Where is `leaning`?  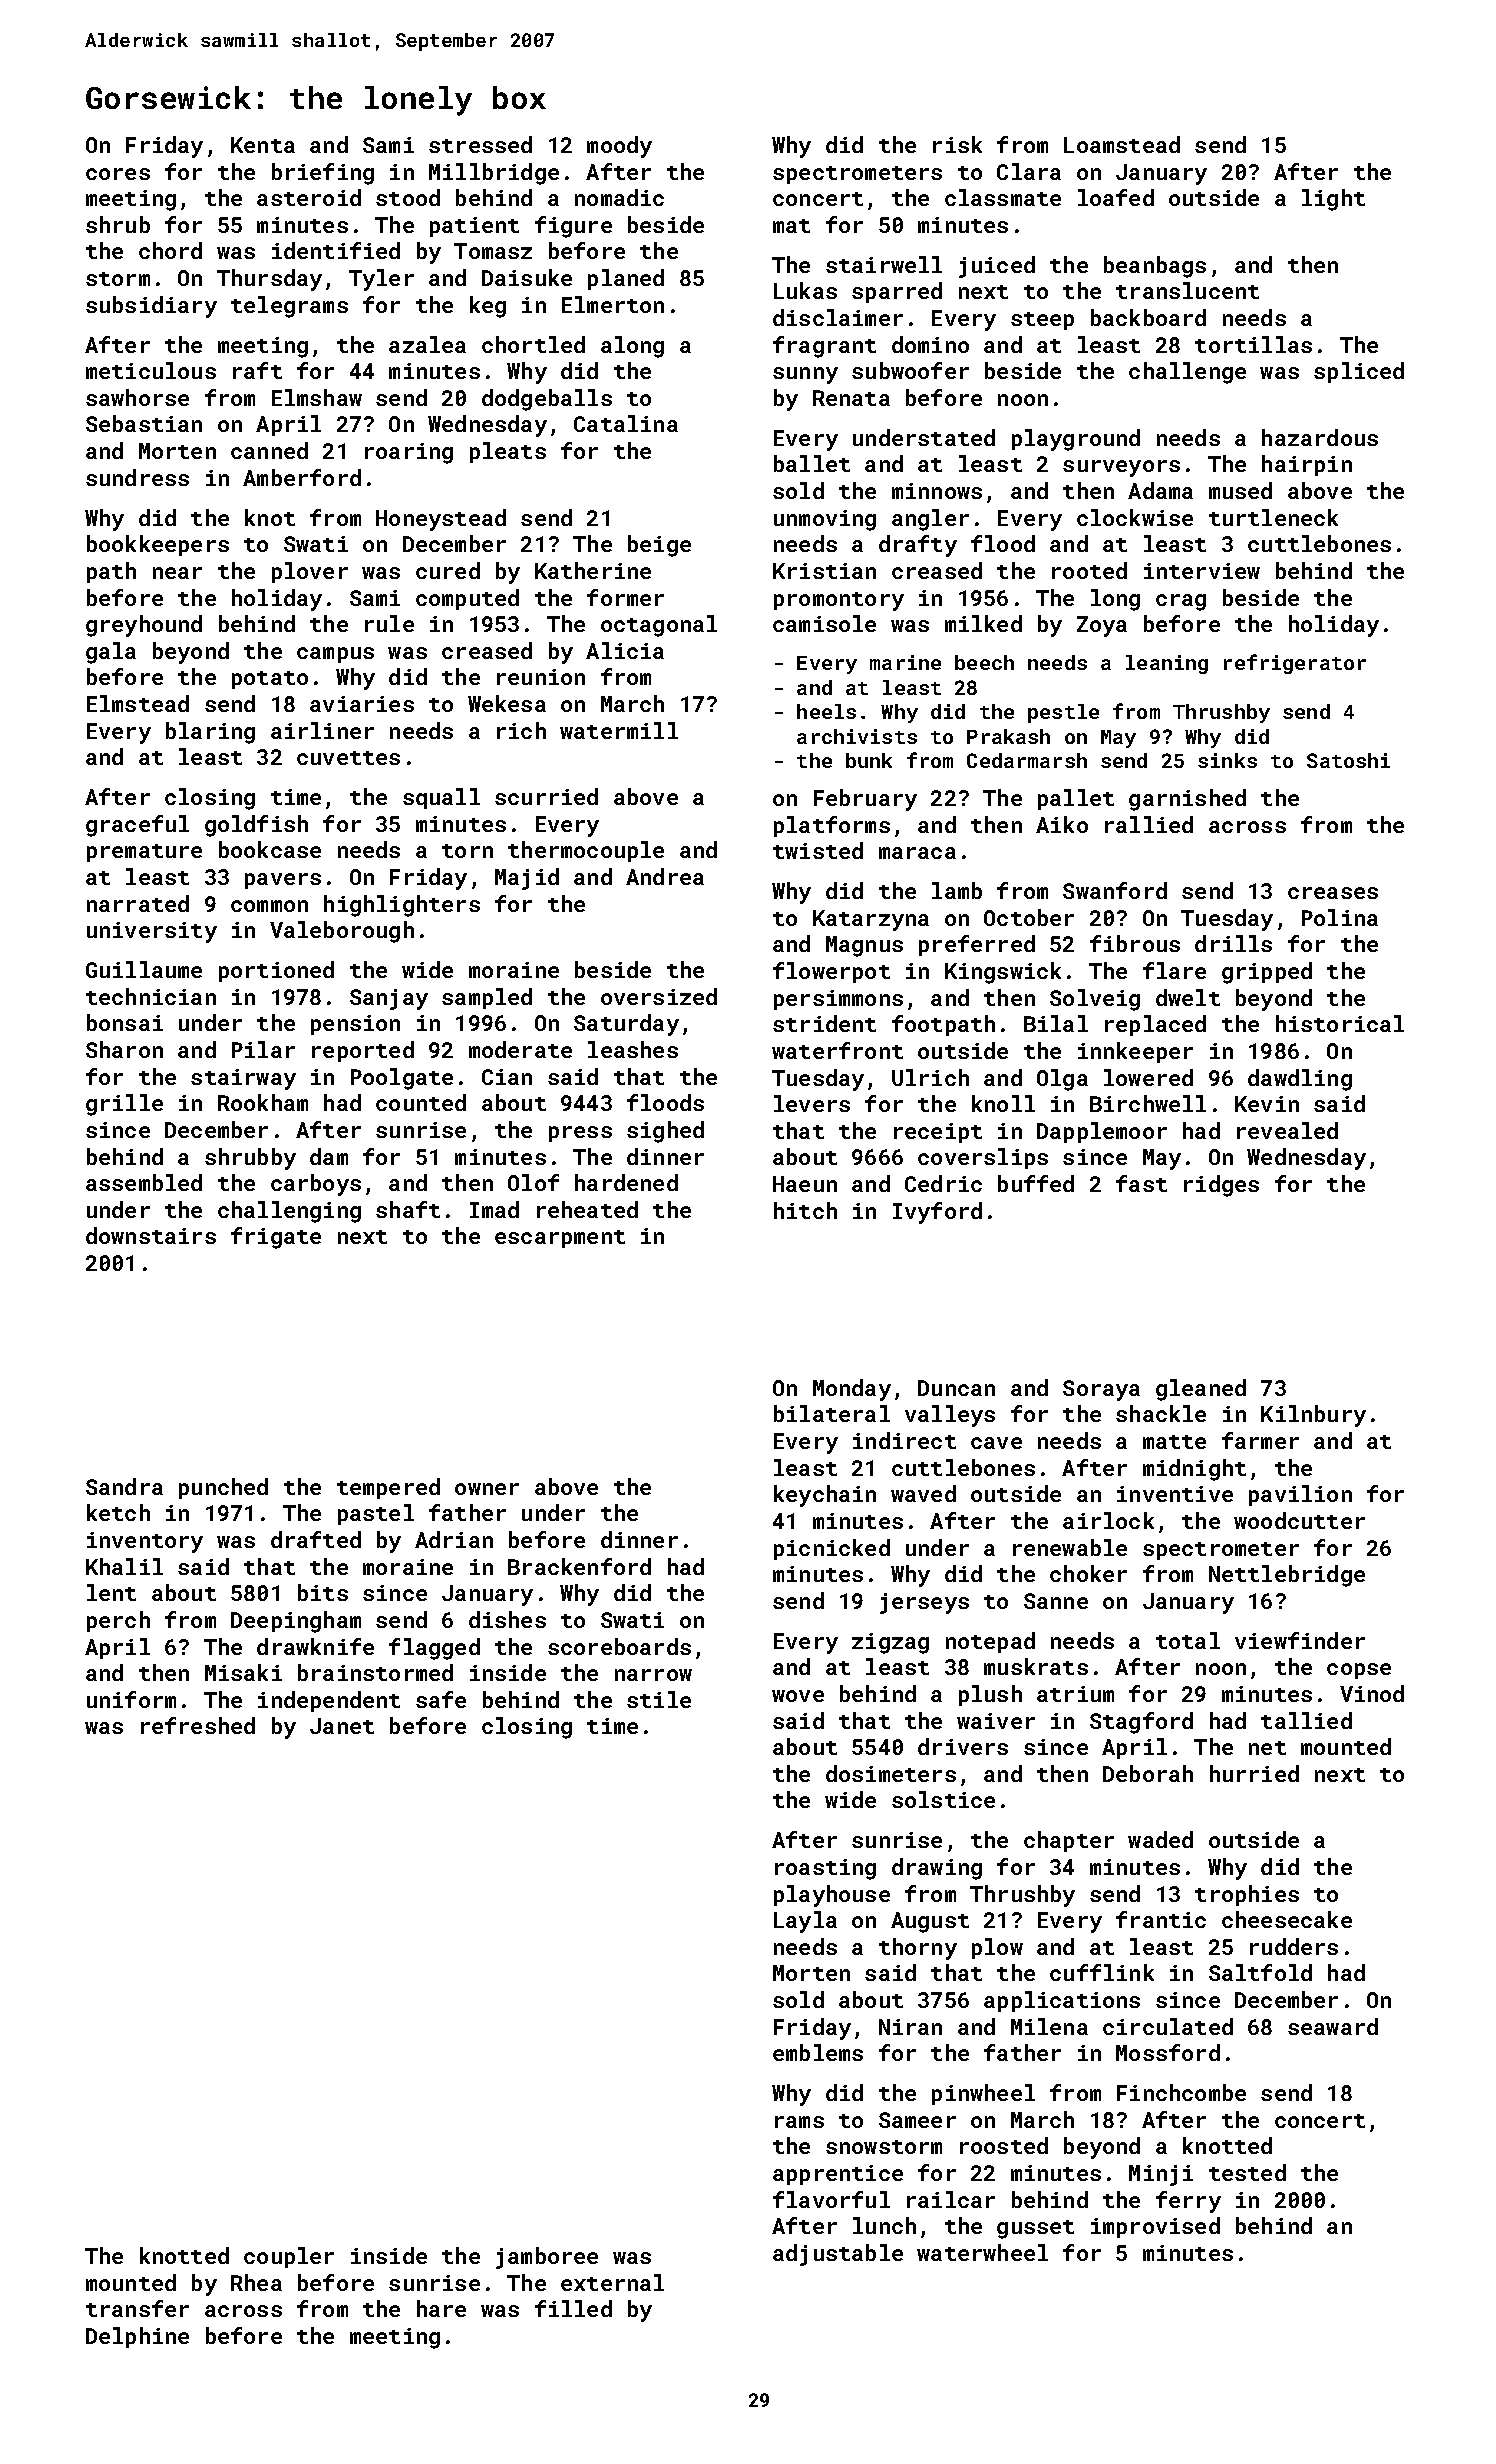 leaning is located at coordinates (1167, 664).
